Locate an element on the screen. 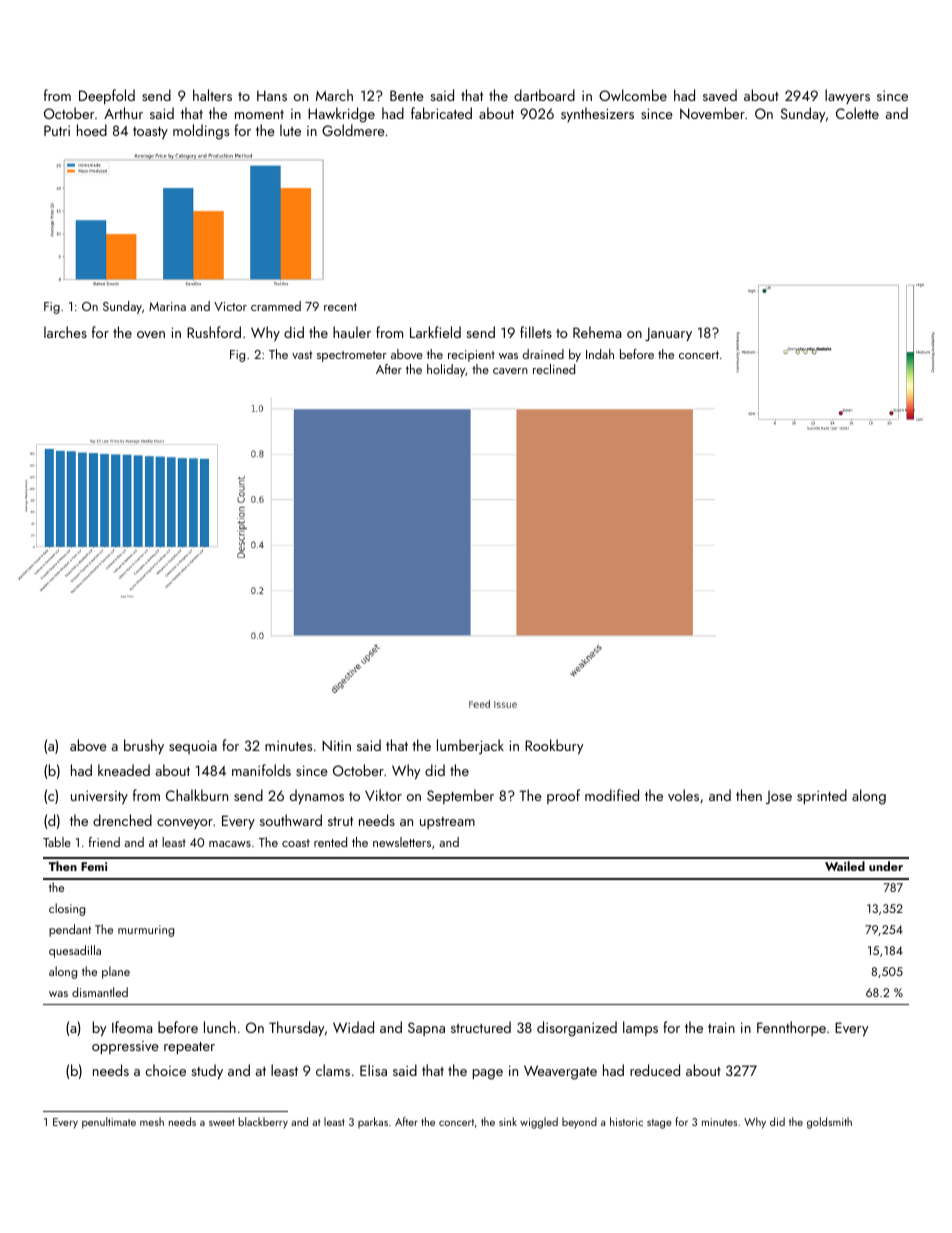  structured is located at coordinates (481, 1027).
